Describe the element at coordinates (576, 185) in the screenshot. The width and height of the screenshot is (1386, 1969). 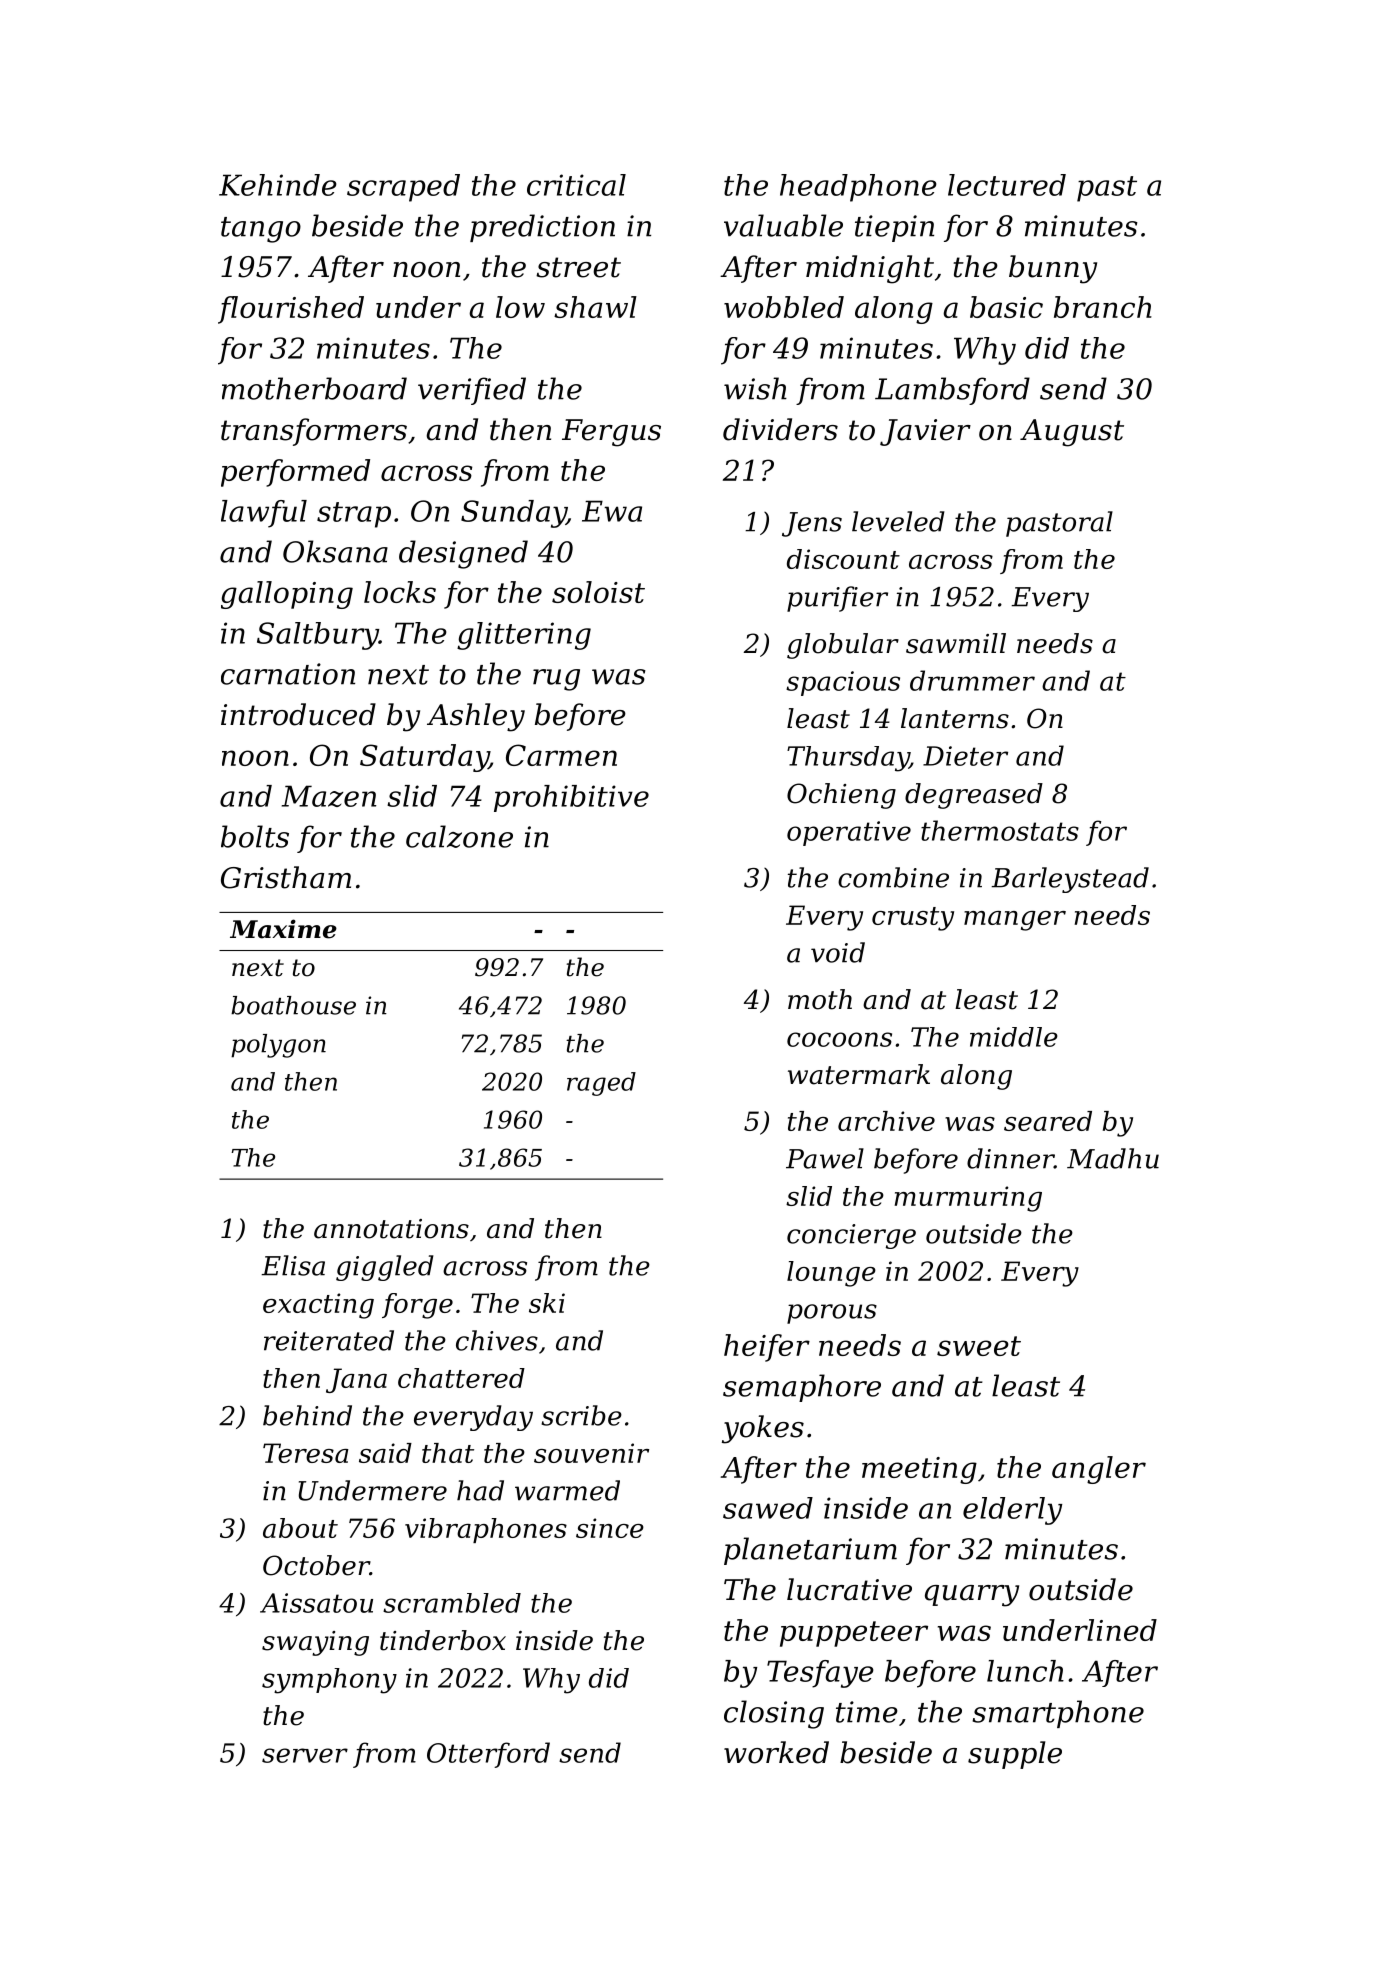
I see `critical` at that location.
